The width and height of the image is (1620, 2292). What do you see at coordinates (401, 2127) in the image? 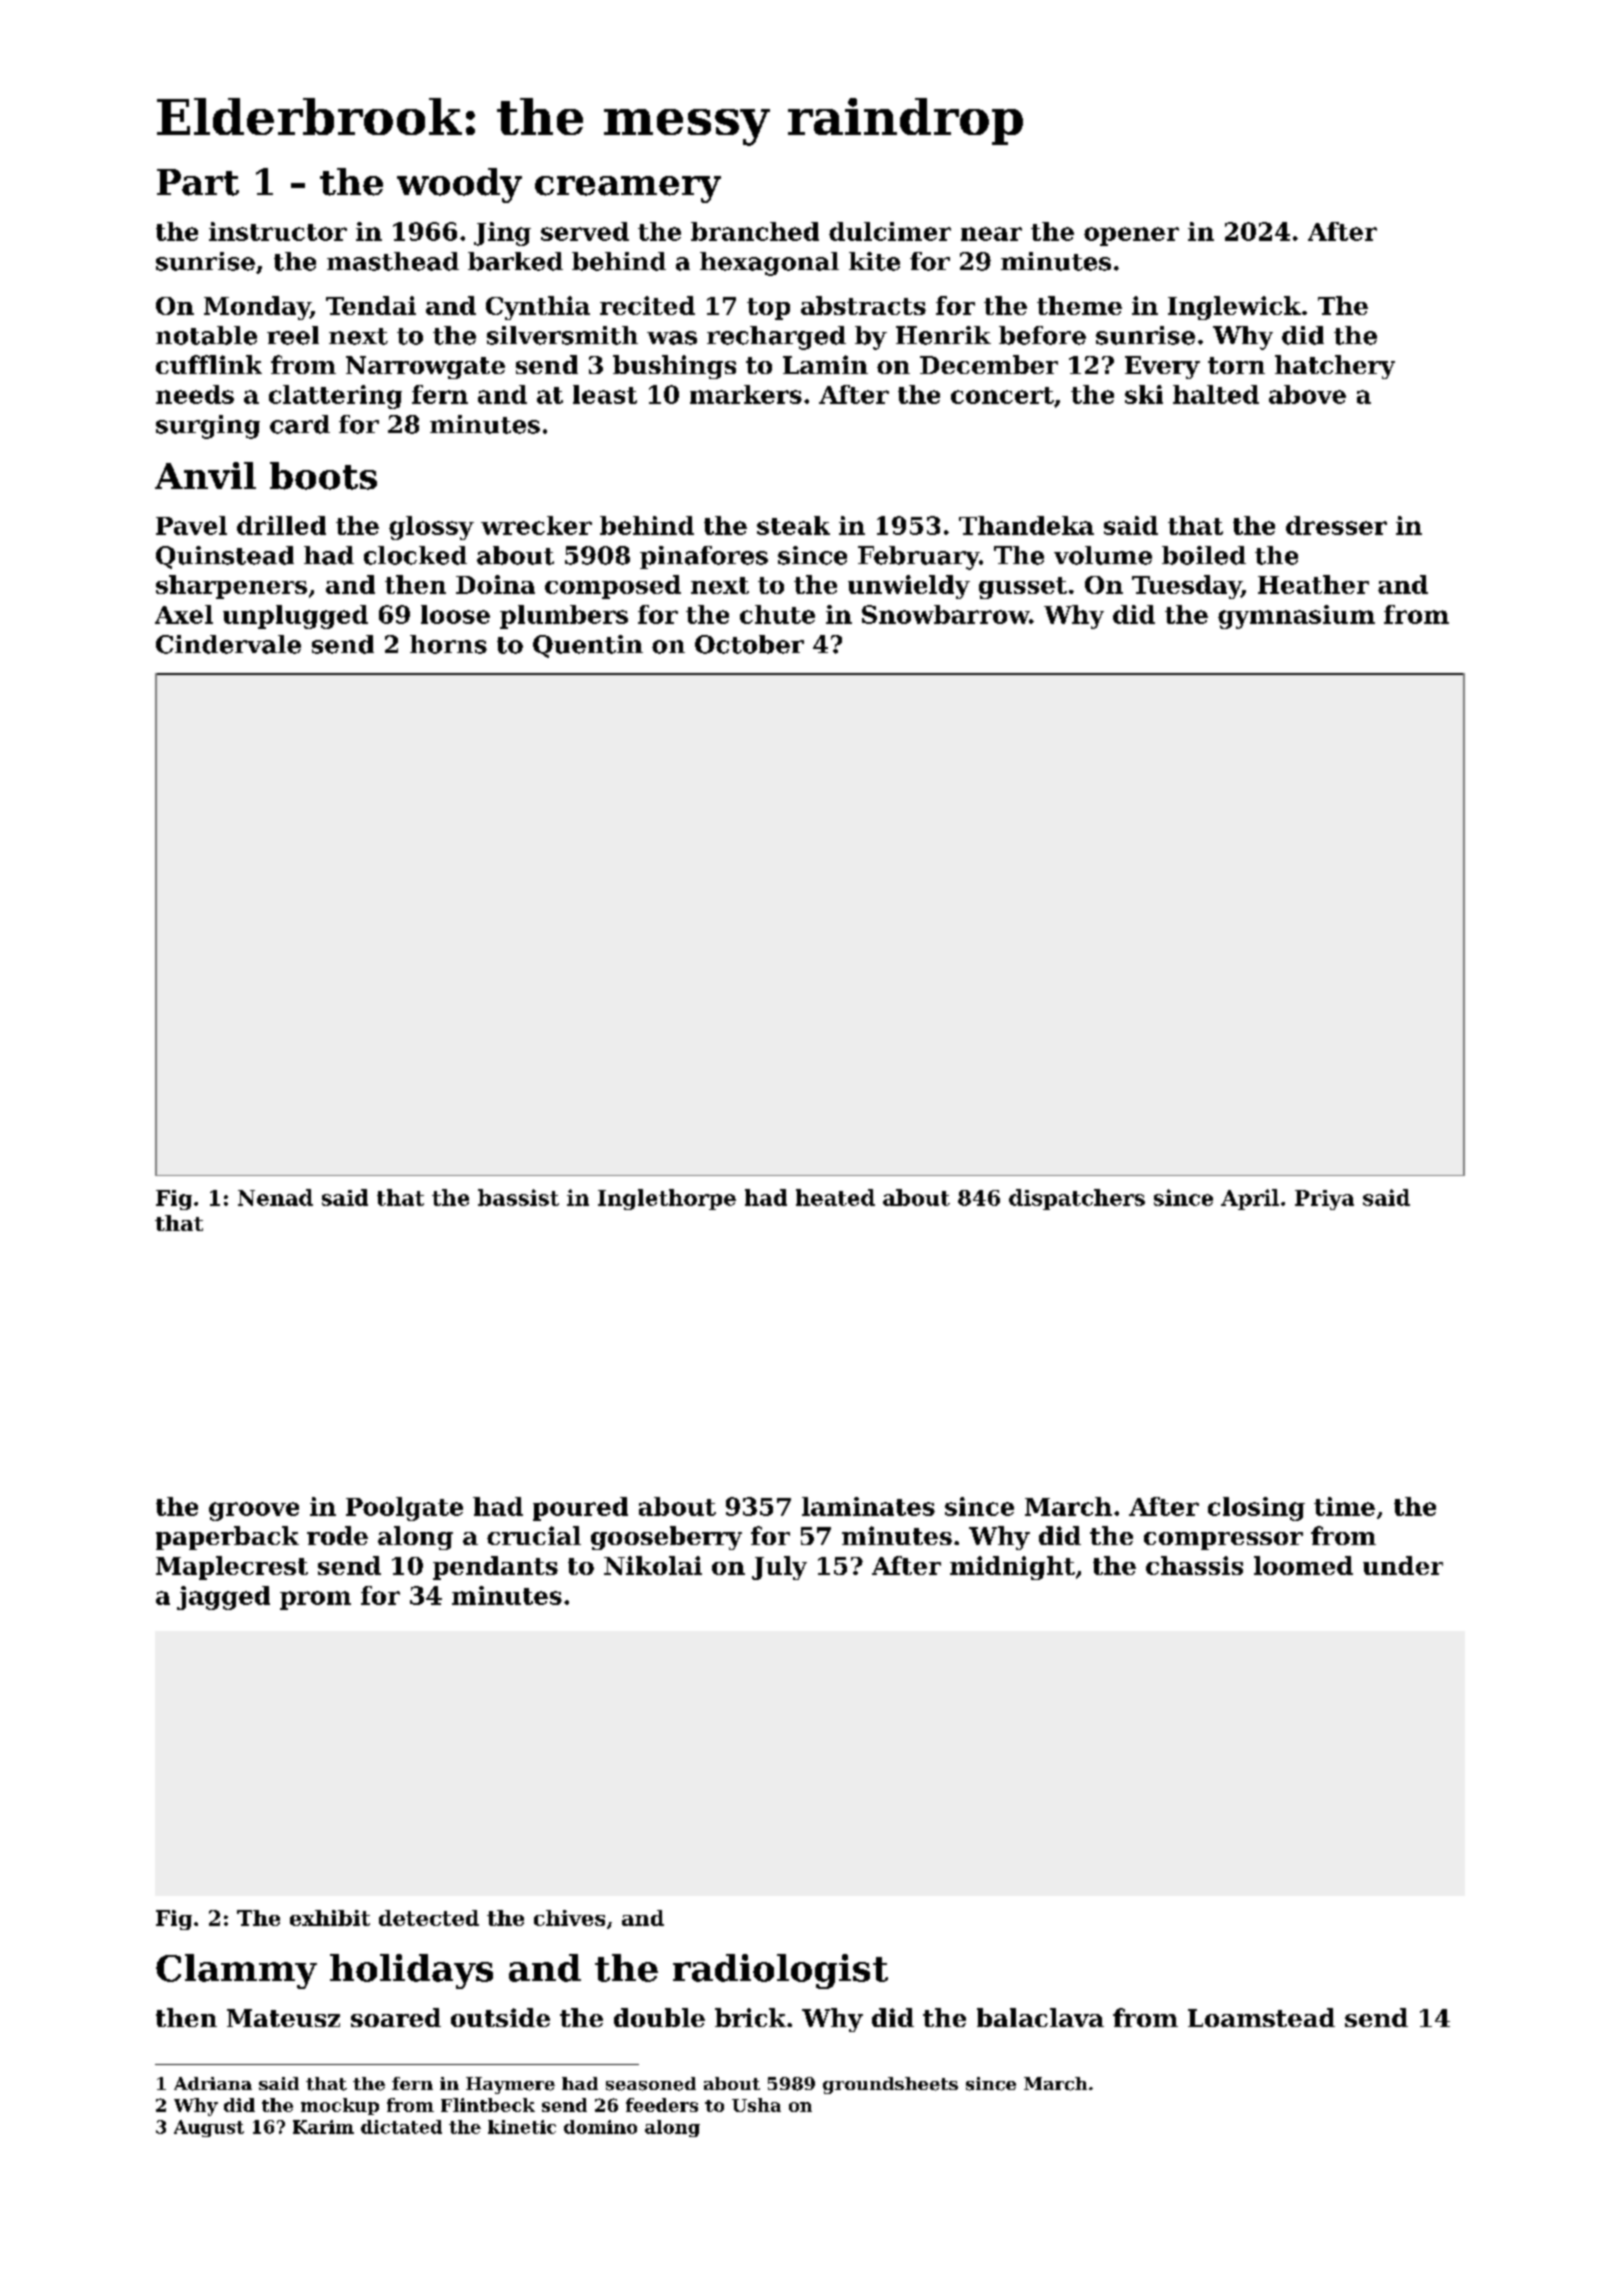
I see `dictated` at bounding box center [401, 2127].
